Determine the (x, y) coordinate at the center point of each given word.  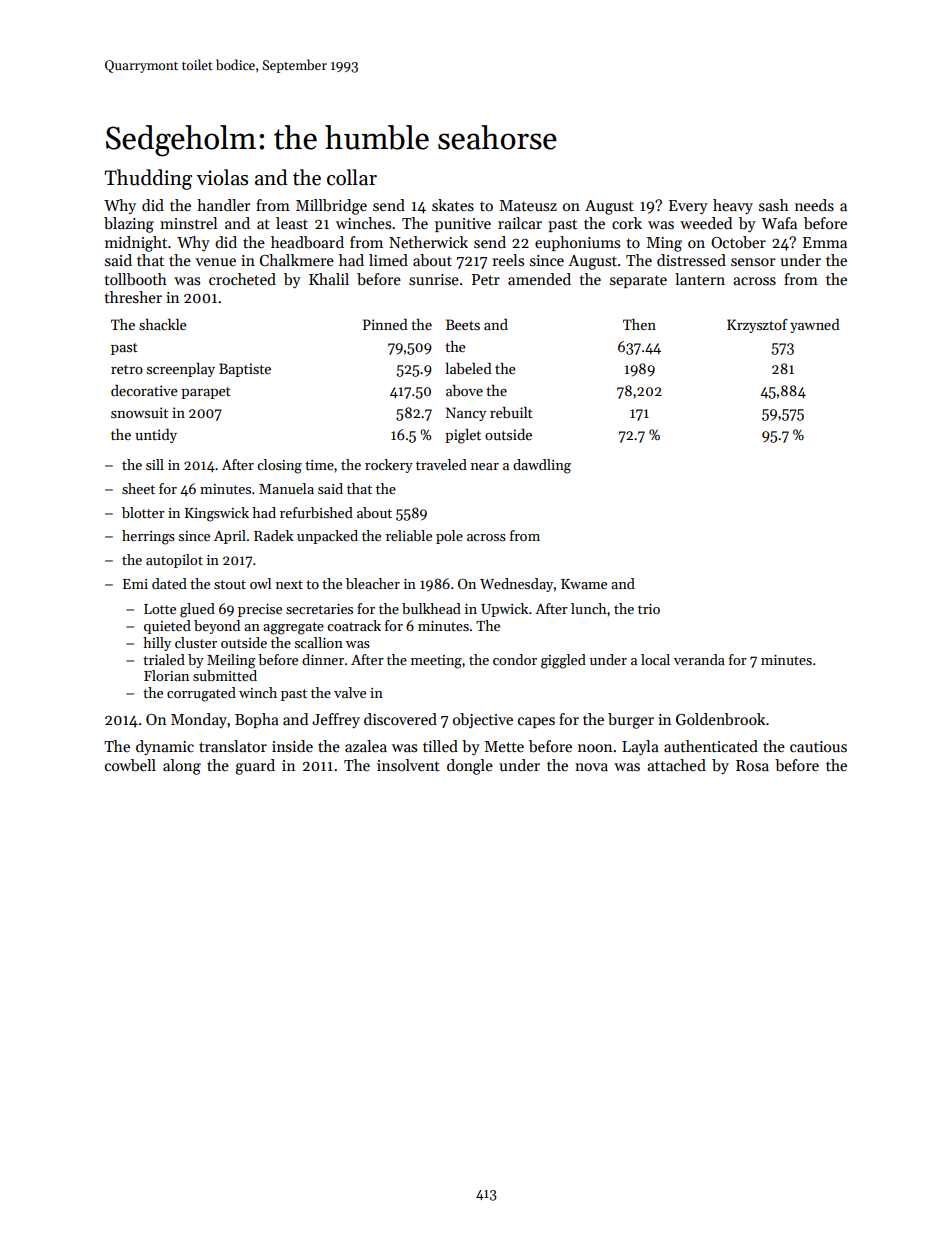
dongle (470, 767)
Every (688, 207)
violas (222, 177)
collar (352, 177)
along (182, 767)
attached (676, 765)
